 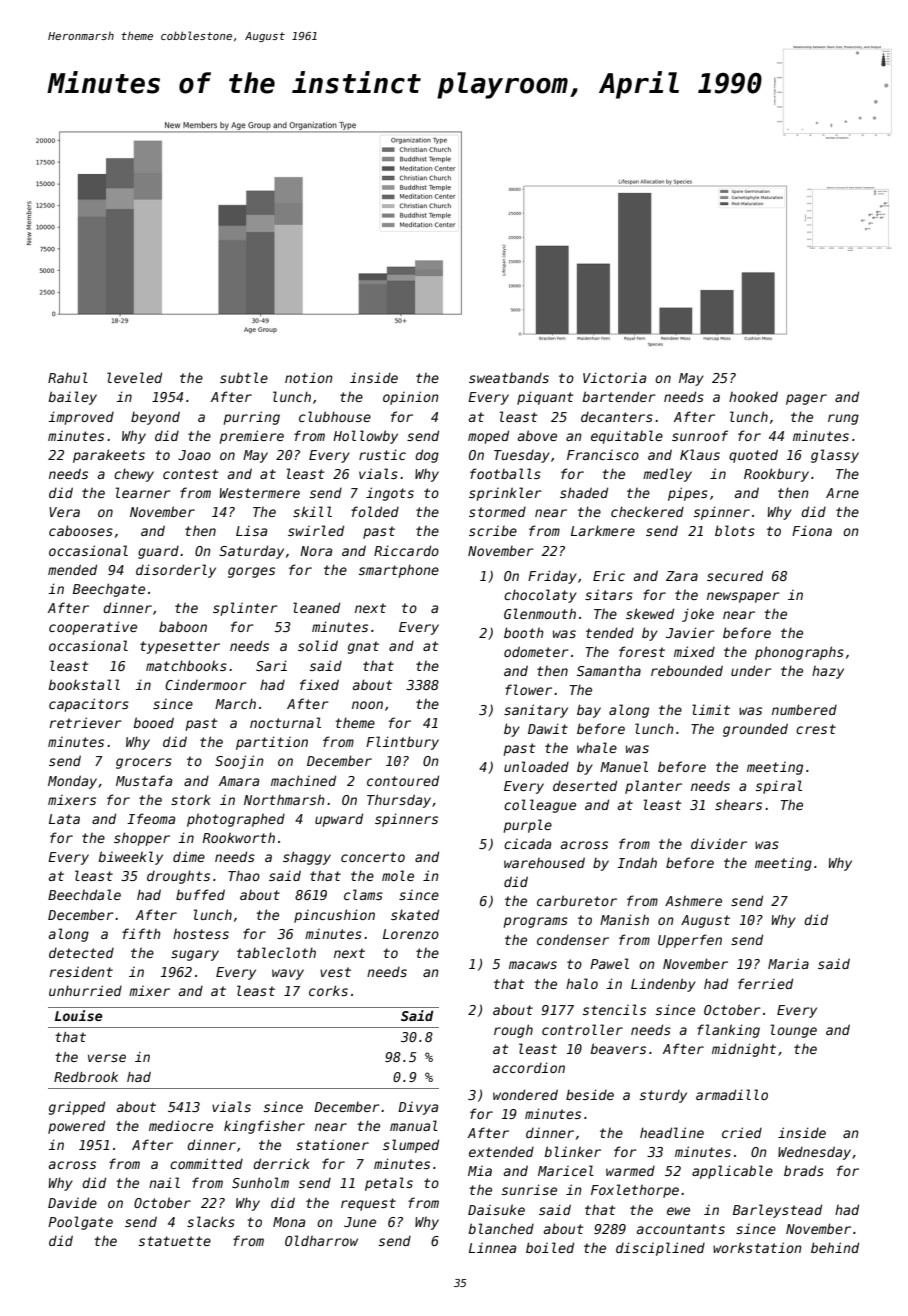 What do you see at coordinates (328, 990) in the page?
I see `corks` at bounding box center [328, 990].
